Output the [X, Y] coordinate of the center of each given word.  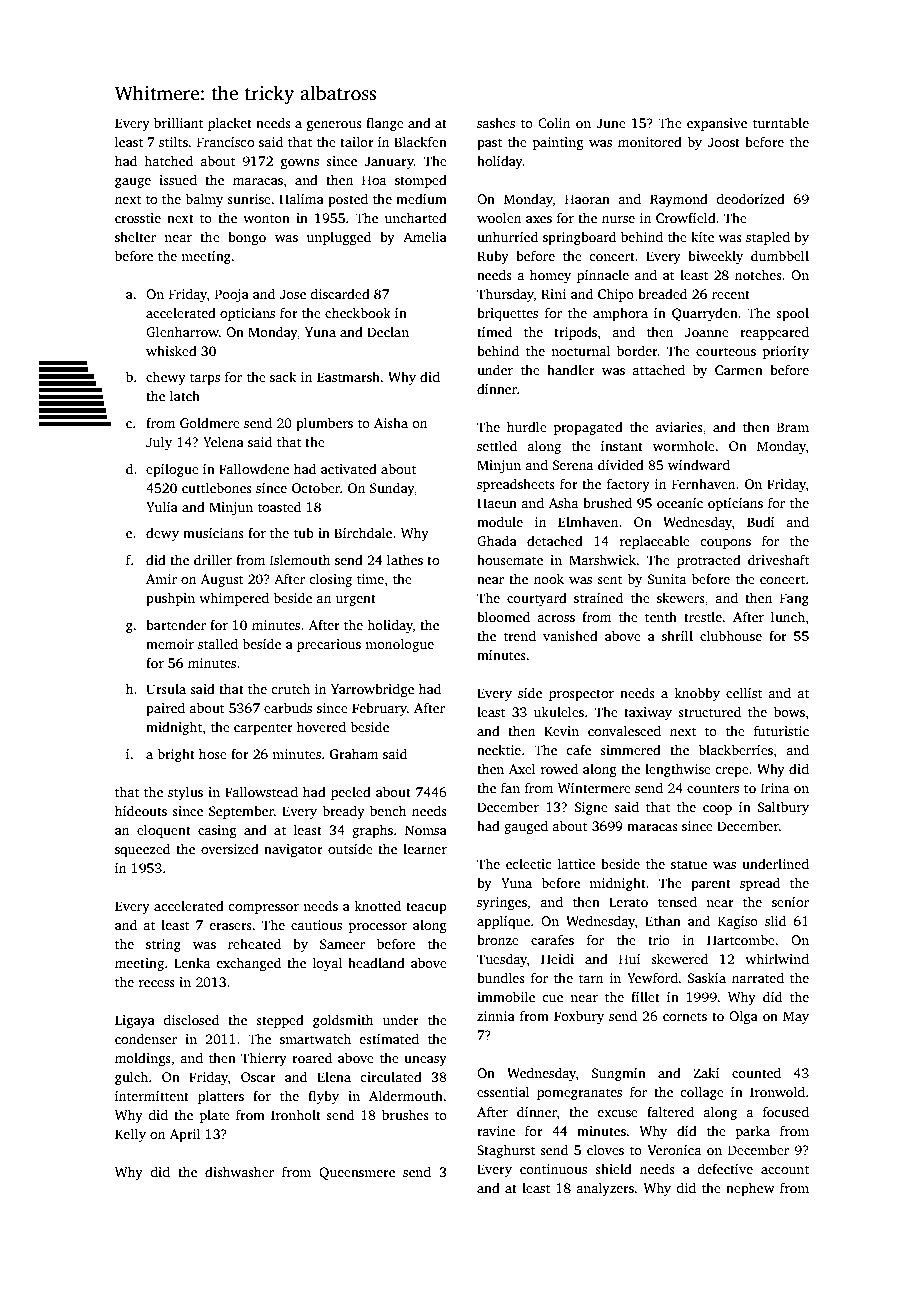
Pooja [232, 295]
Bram [793, 427]
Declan [388, 331]
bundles [501, 977]
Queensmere [357, 1173]
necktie [499, 750]
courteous [726, 351]
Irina [775, 788]
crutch [290, 688]
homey [550, 276]
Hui [630, 959]
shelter [135, 236]
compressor [263, 909]
